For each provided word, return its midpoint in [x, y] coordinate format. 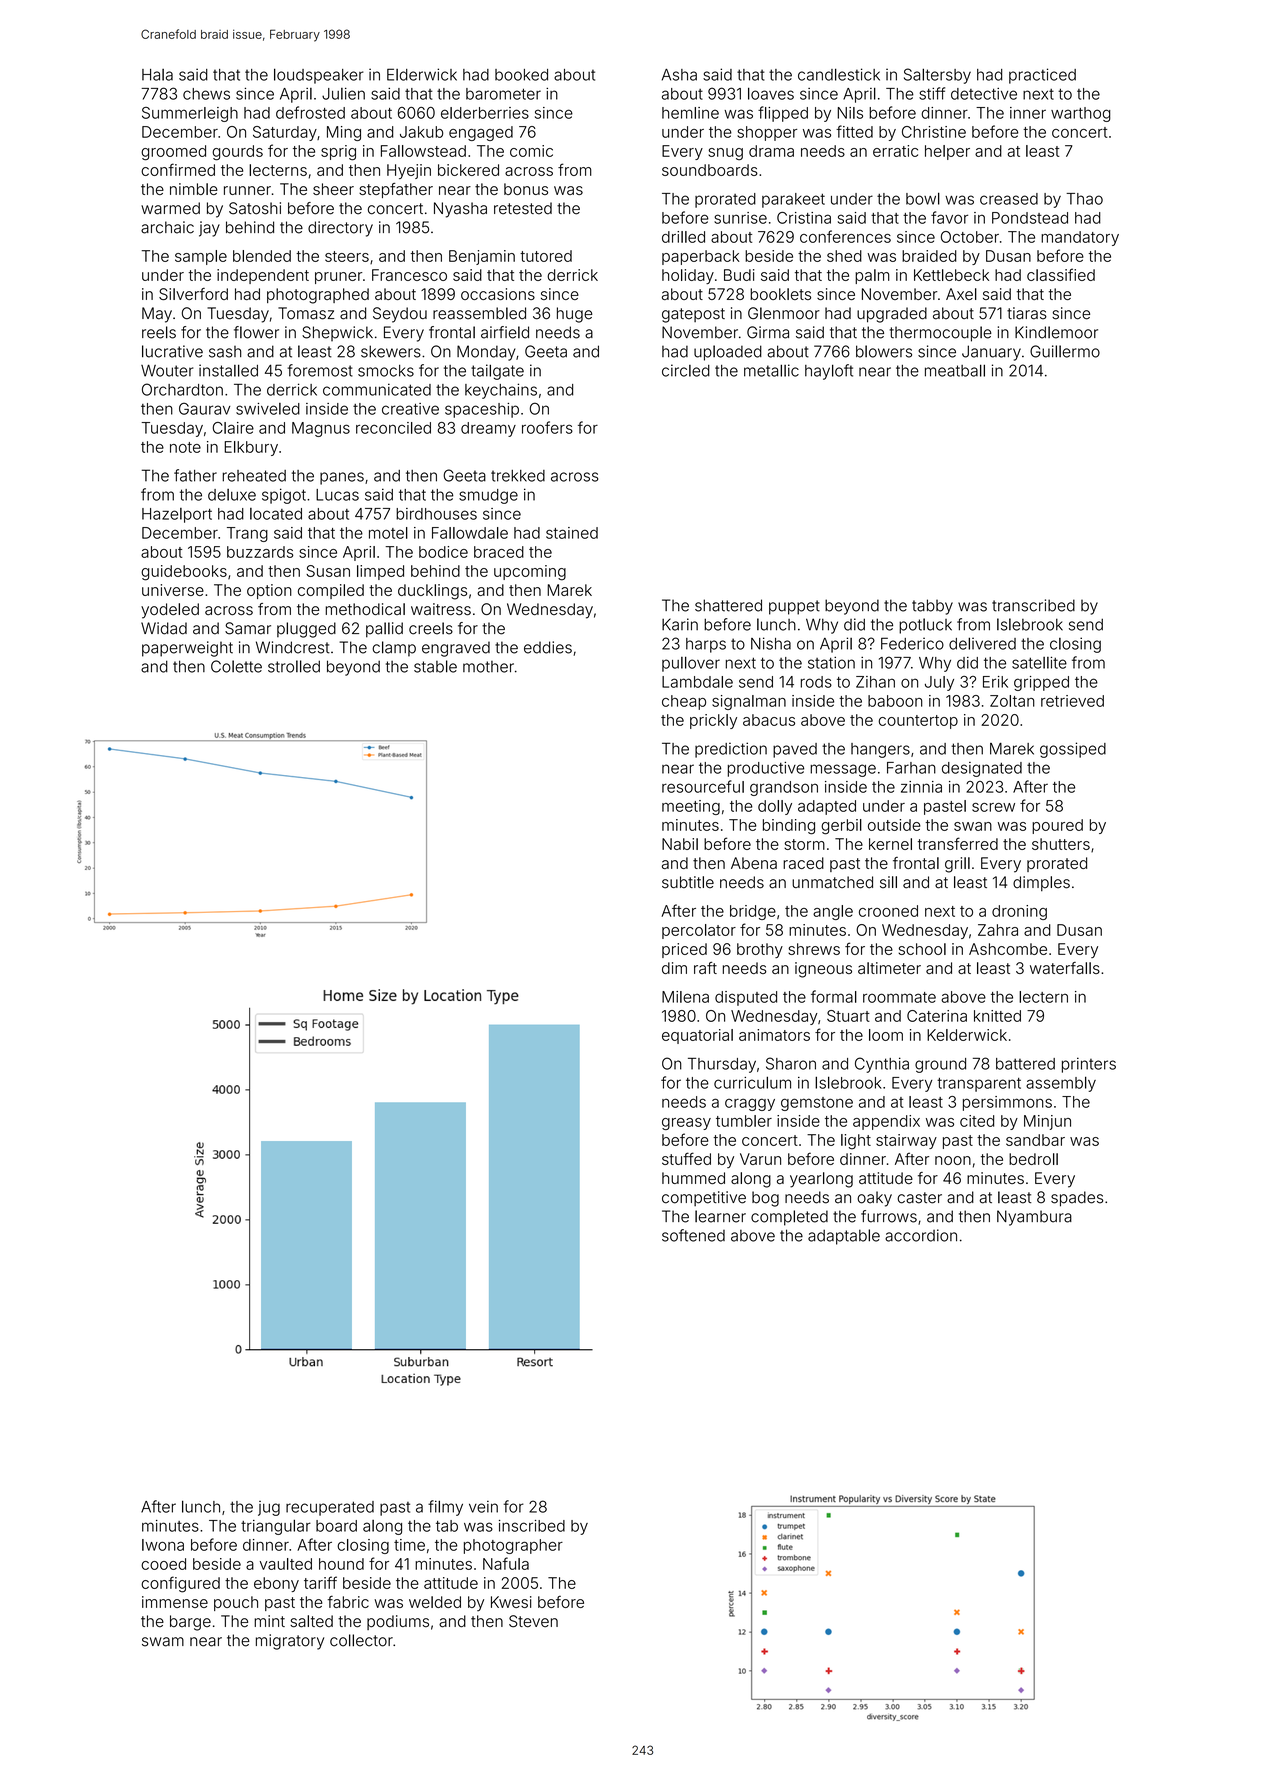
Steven [533, 1621]
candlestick [839, 74]
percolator [699, 931]
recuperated [330, 1508]
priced [684, 950]
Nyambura [1034, 1218]
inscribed [532, 1526]
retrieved [1072, 701]
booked [521, 75]
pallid [384, 630]
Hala [157, 75]
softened [693, 1235]
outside [894, 825]
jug [269, 1508]
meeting [691, 807]
